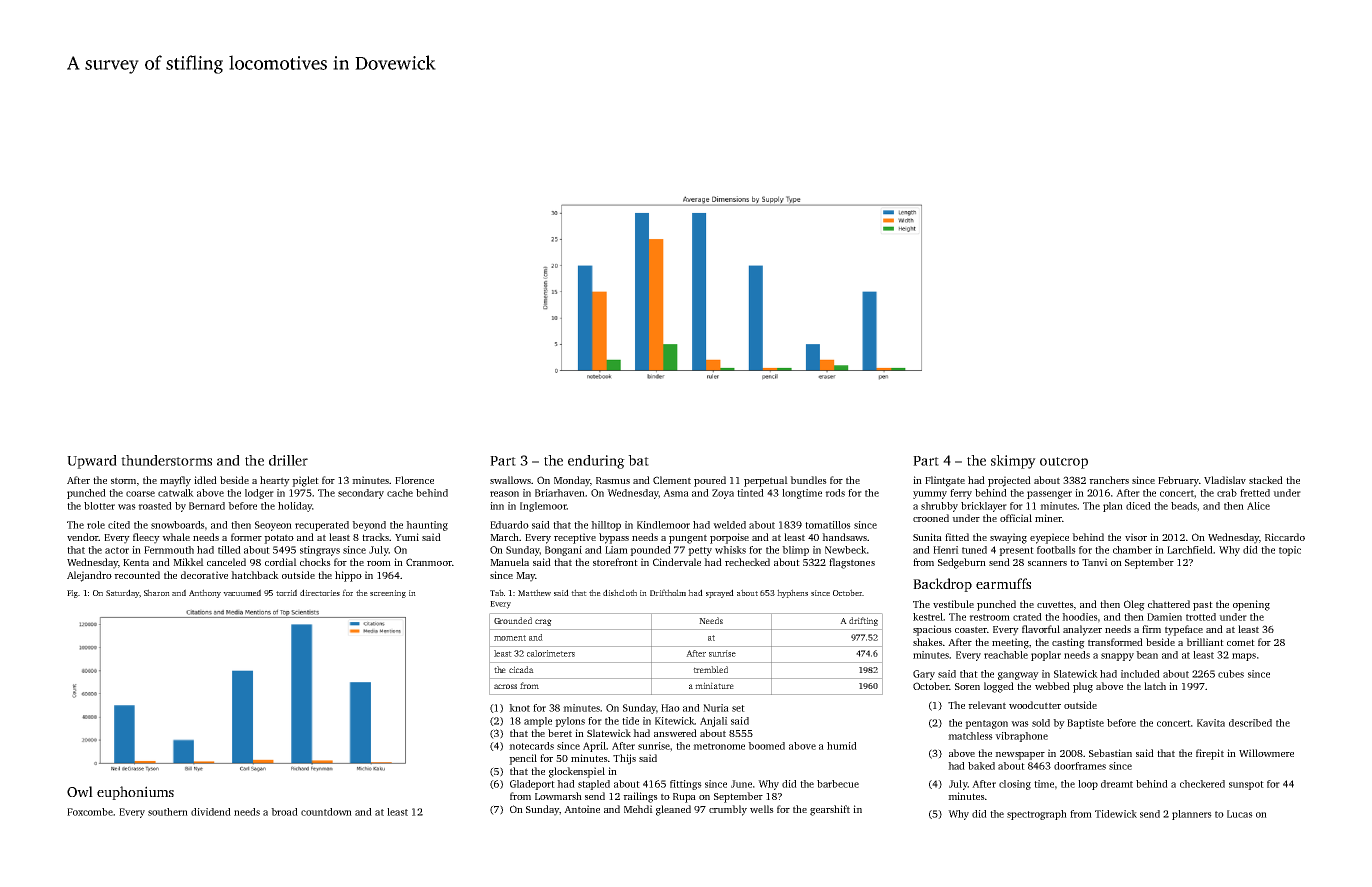 The height and width of the image is (887, 1372). I want to click on broad, so click(284, 812).
